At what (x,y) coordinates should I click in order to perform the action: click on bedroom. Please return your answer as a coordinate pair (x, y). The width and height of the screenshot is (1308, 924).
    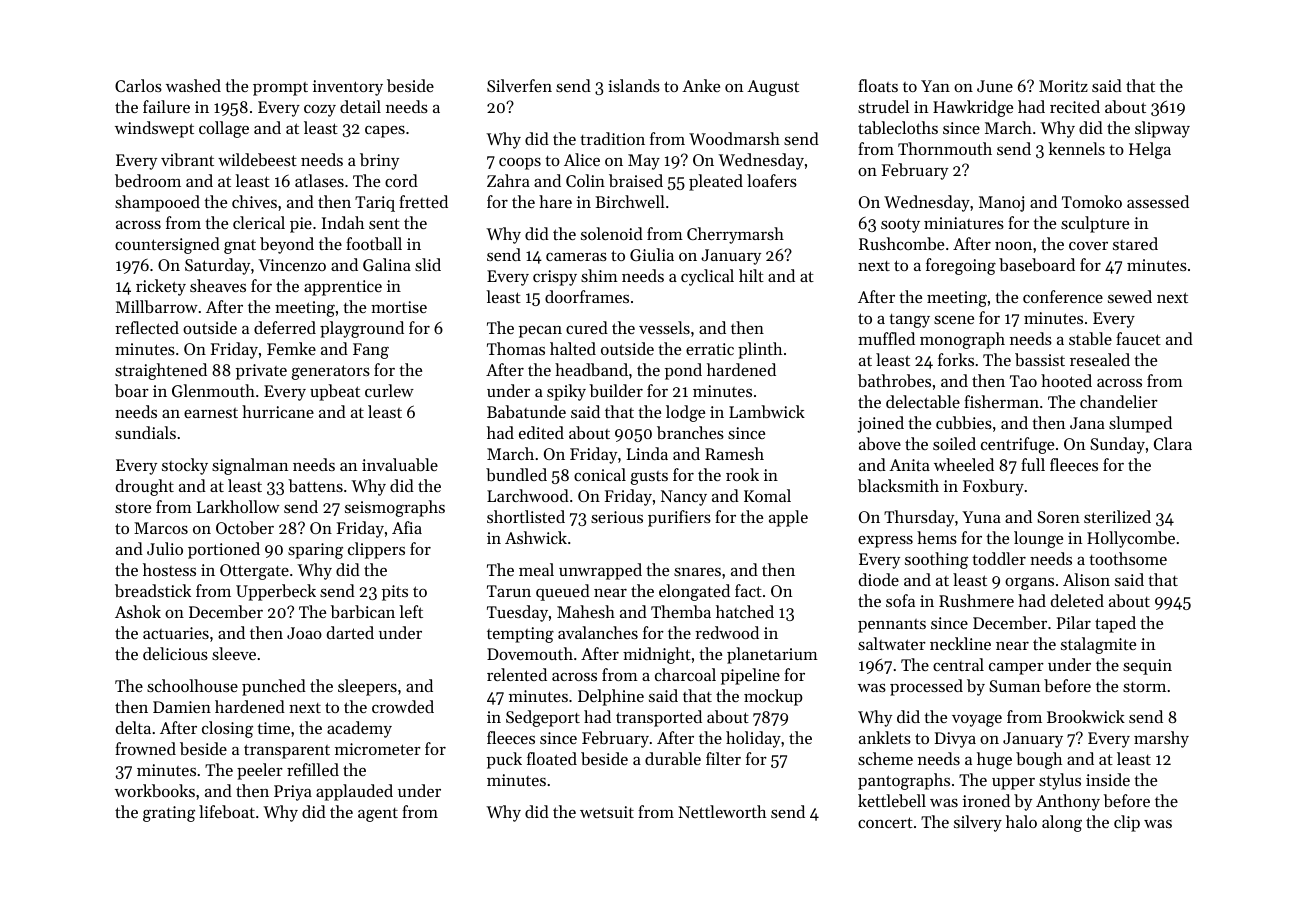
    Looking at the image, I should click on (148, 180).
